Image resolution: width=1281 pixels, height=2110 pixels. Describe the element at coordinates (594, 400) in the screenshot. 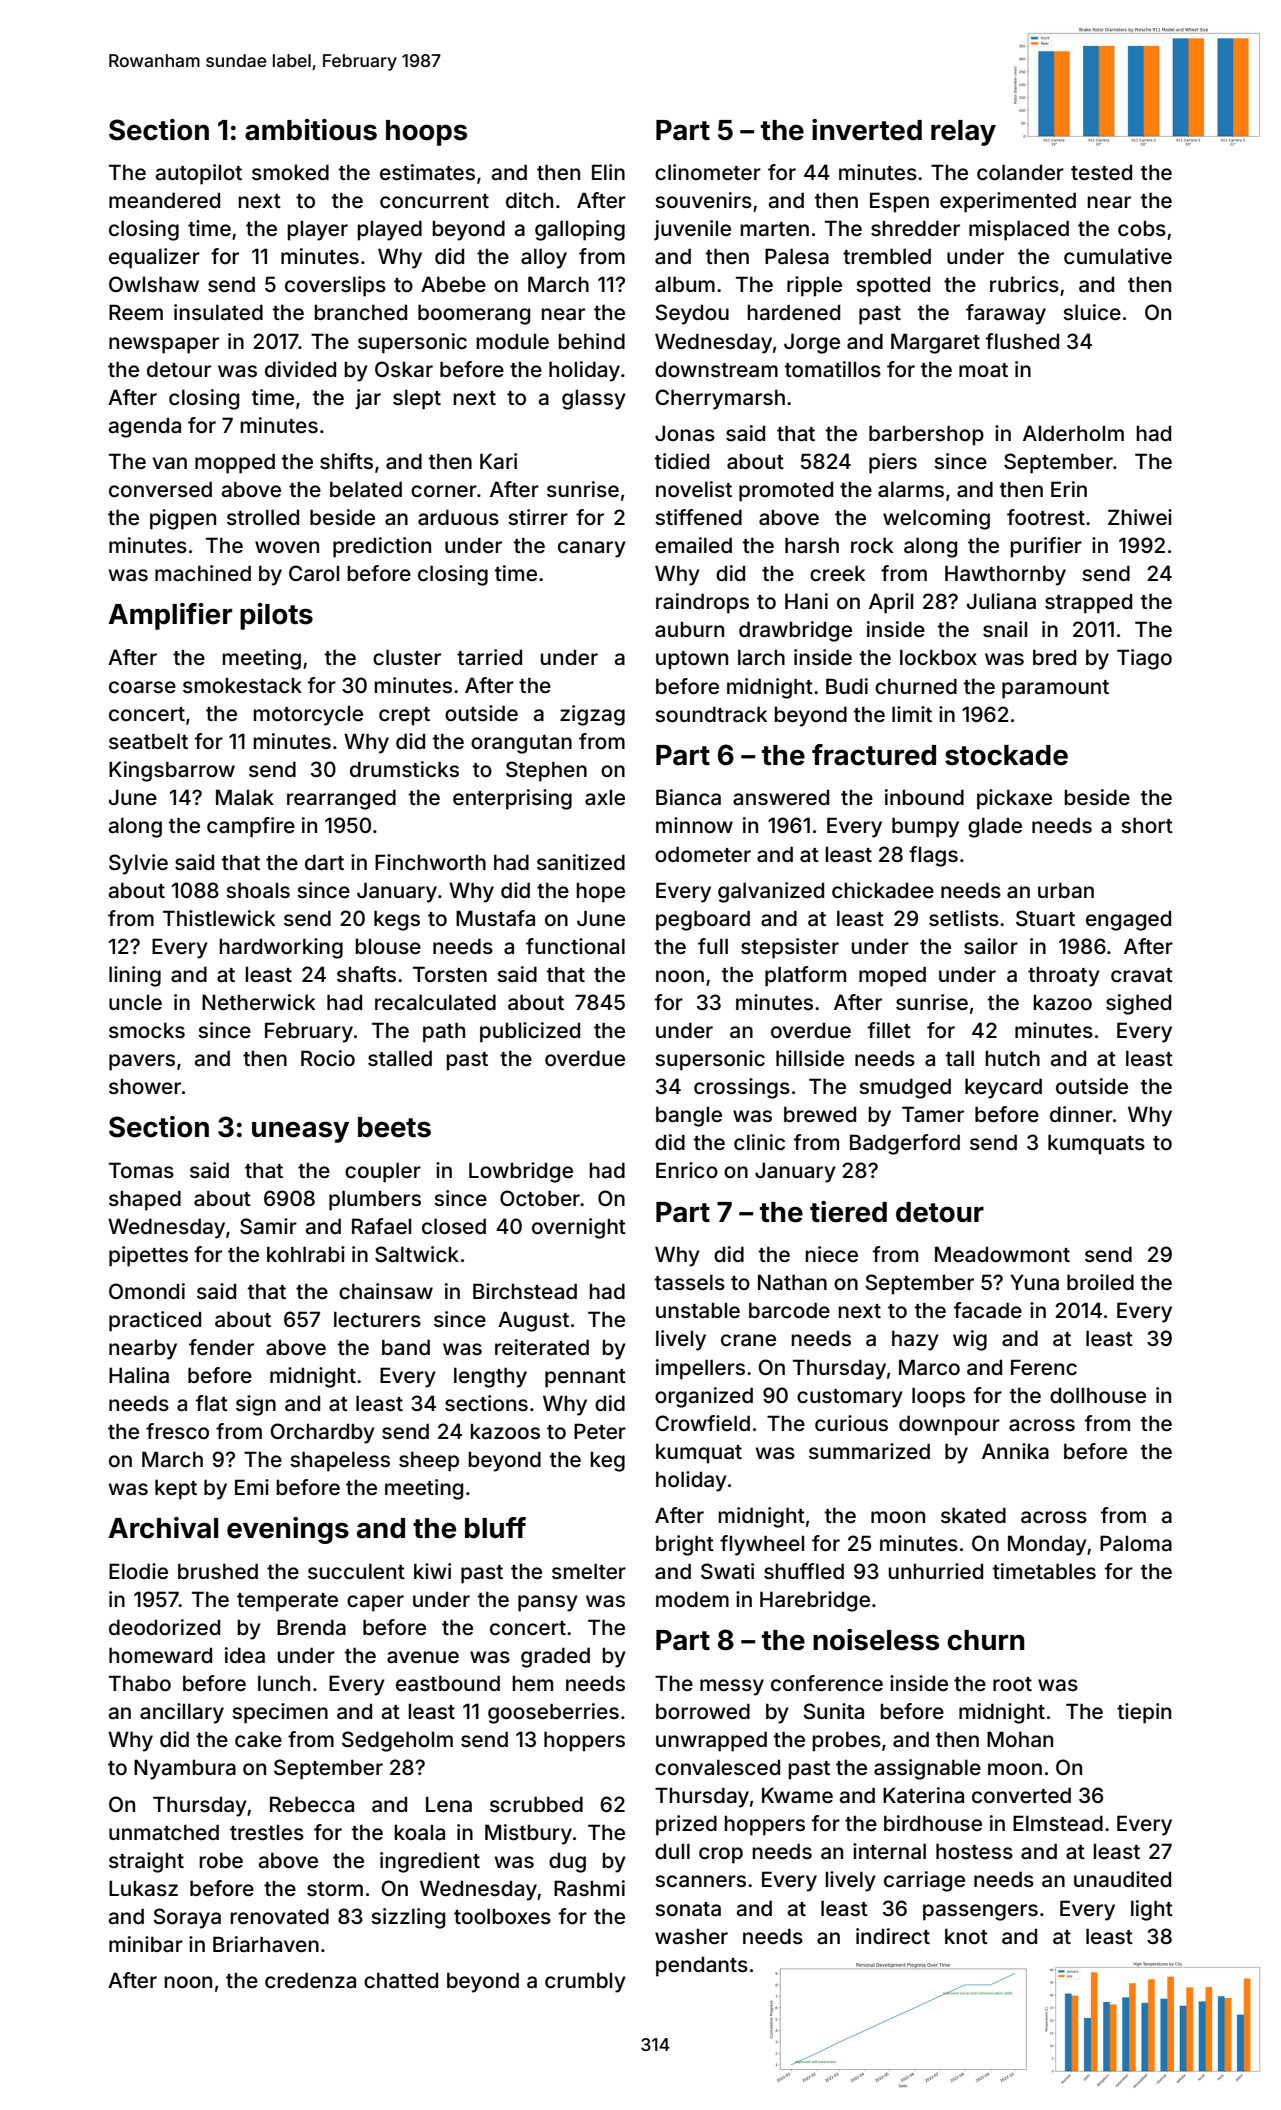

I see `glassy` at that location.
